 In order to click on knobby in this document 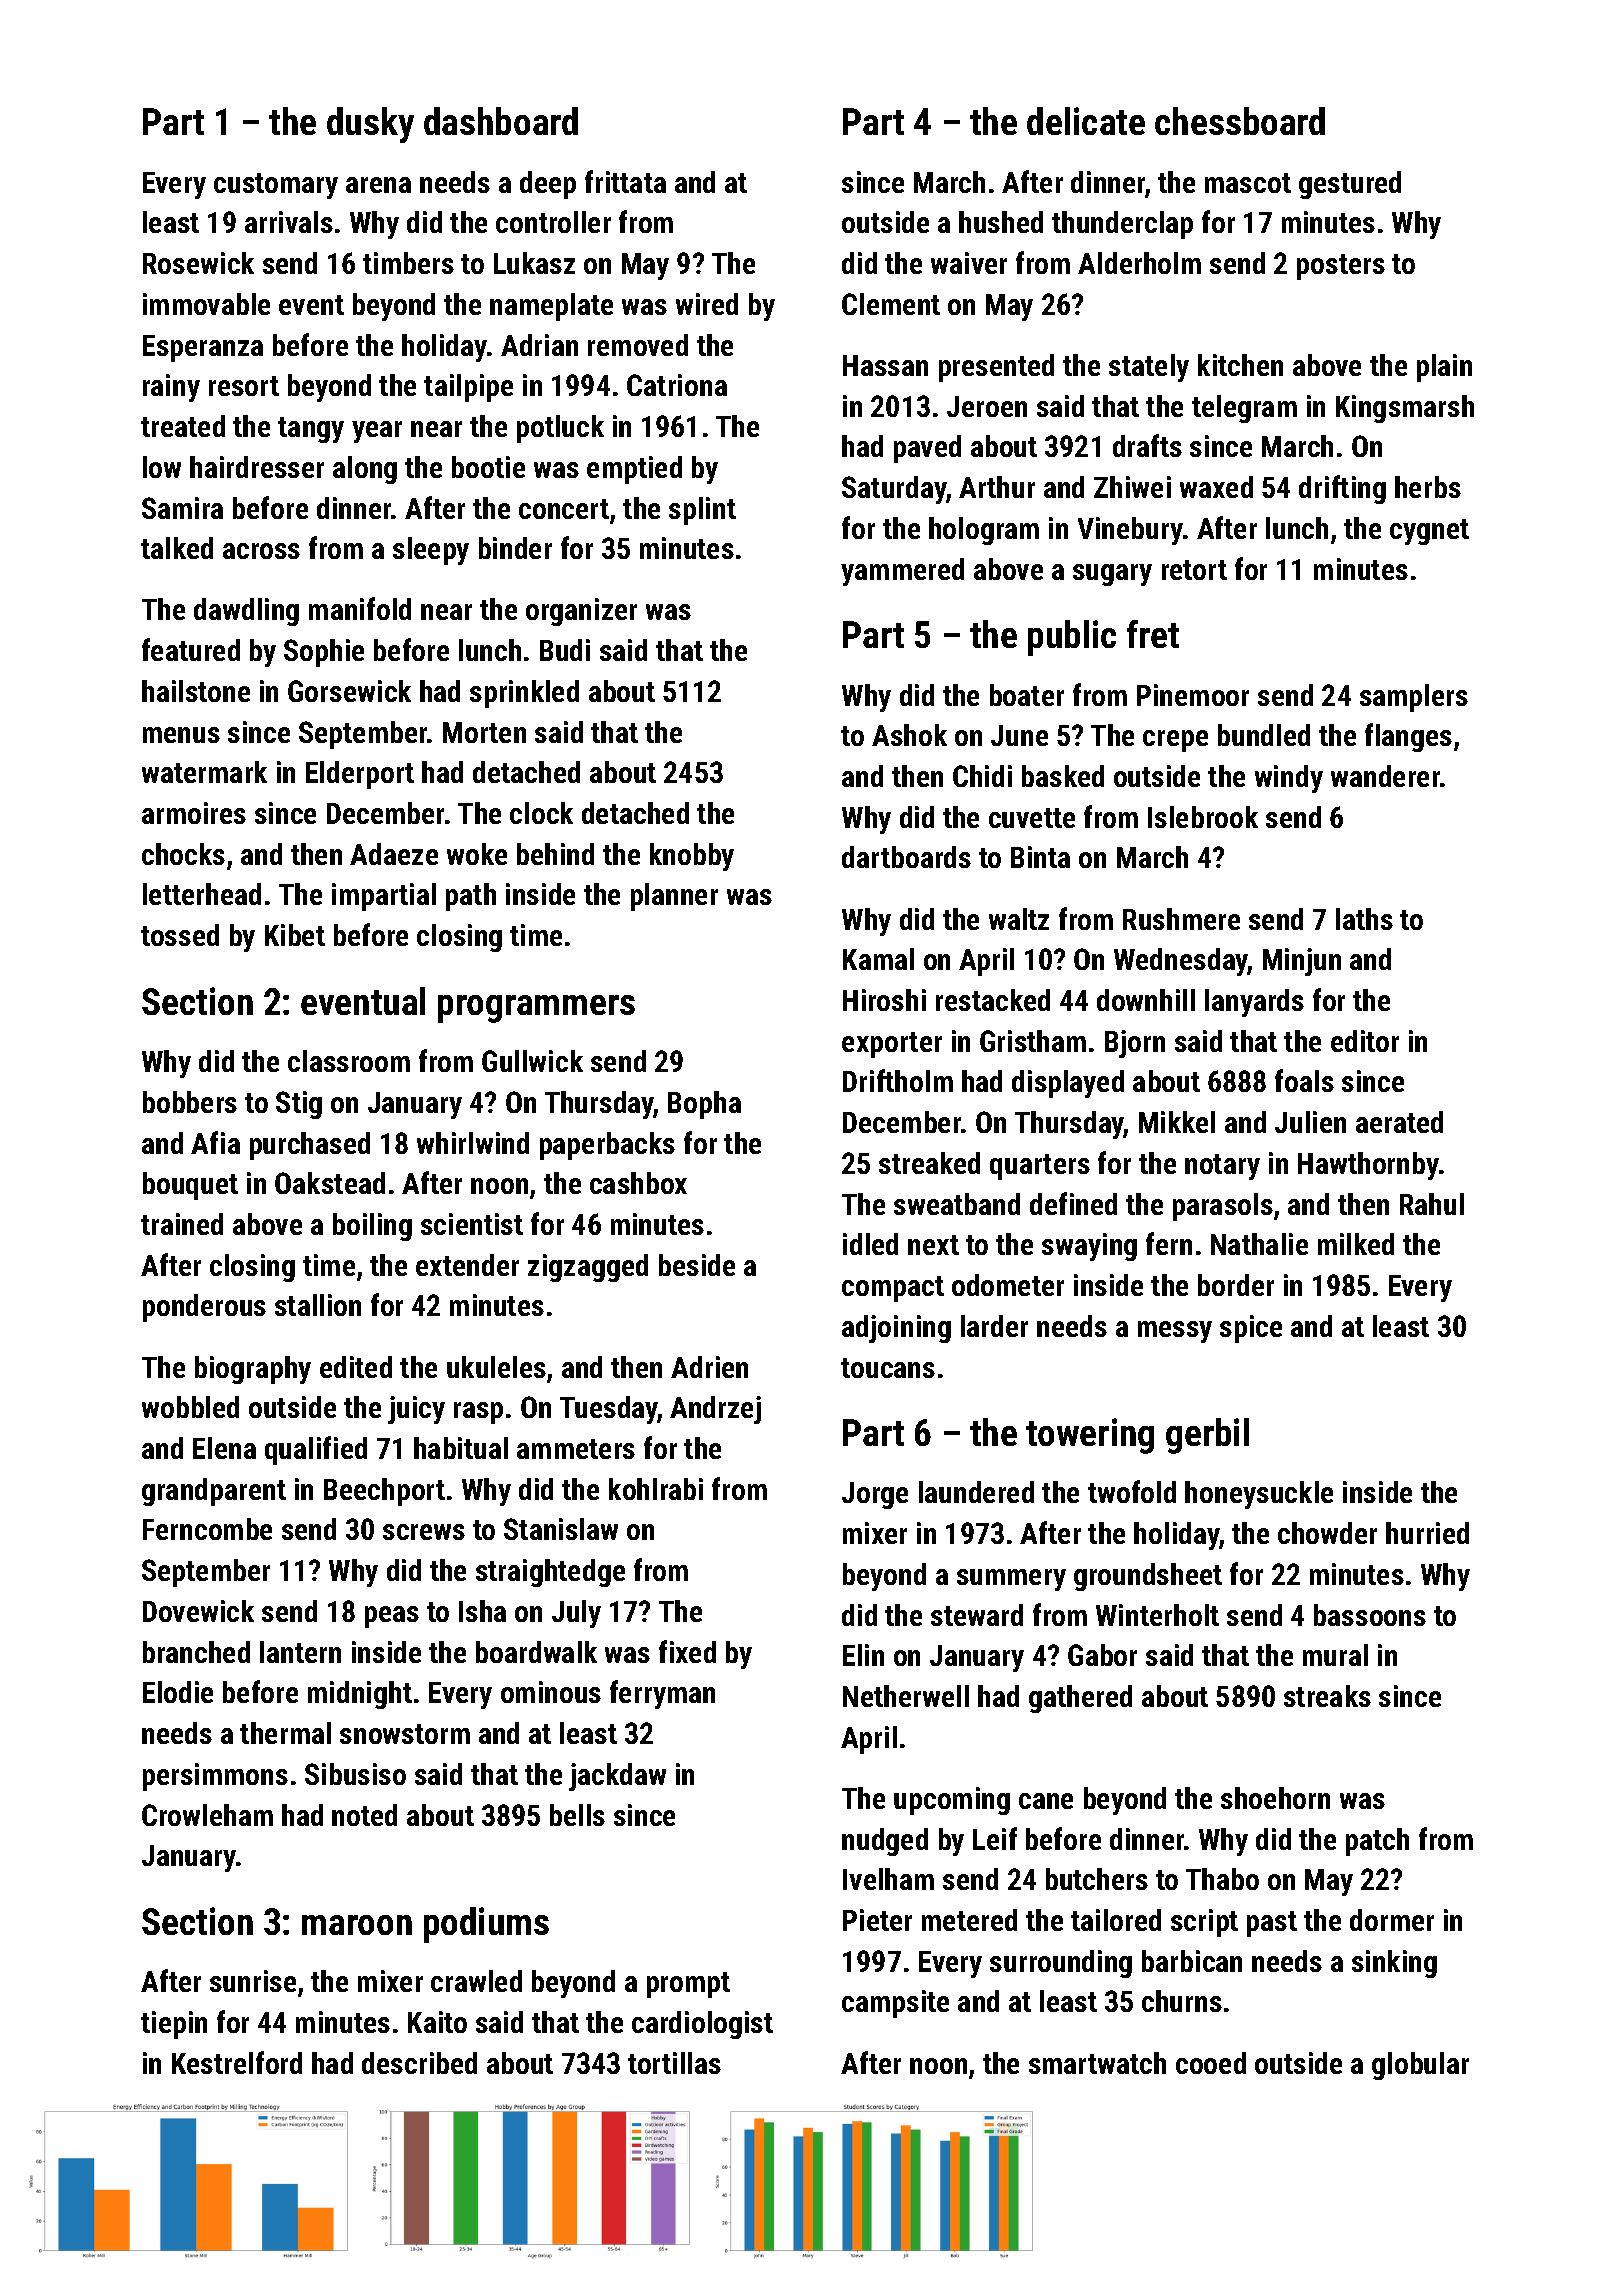, I will do `click(692, 857)`.
